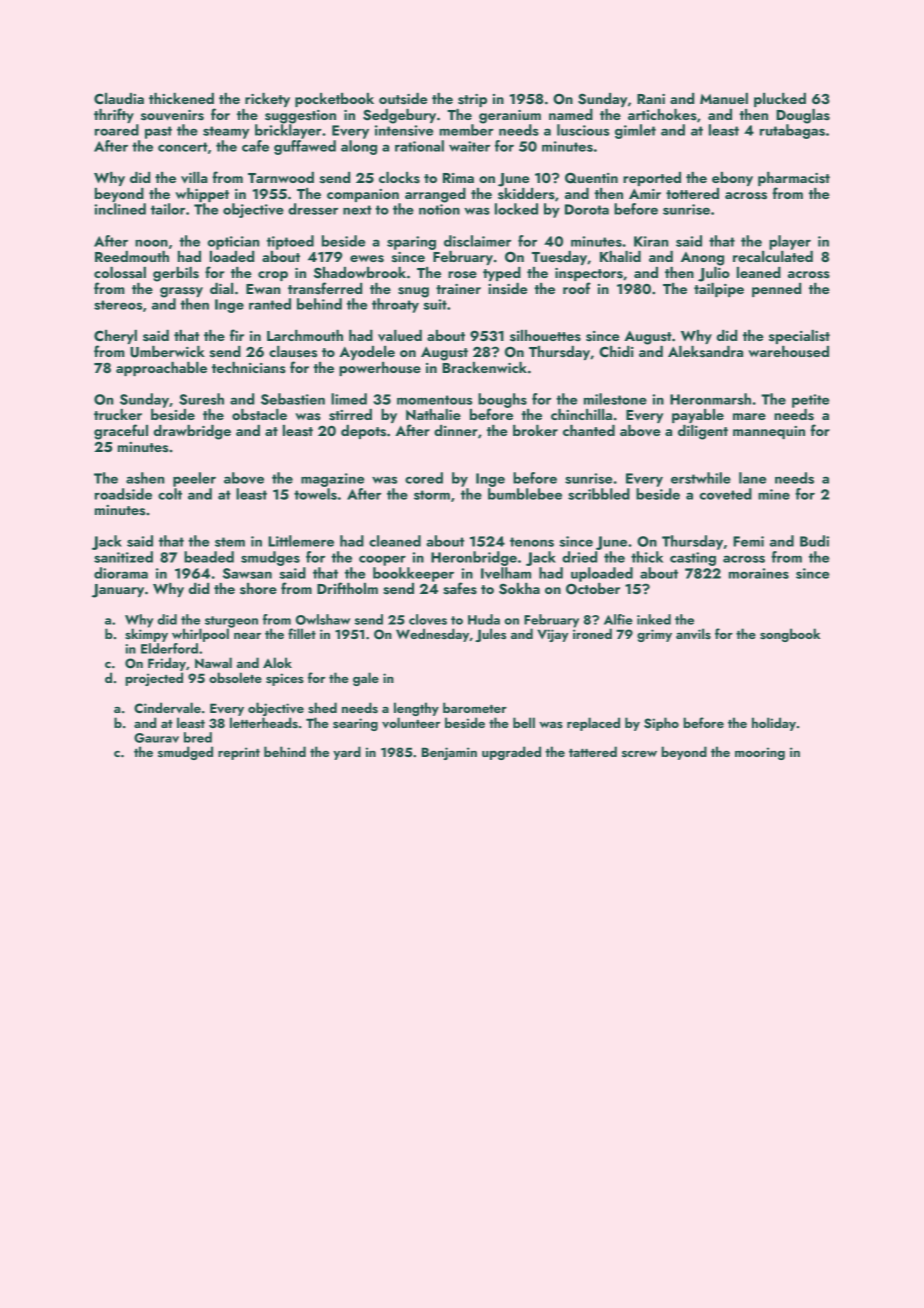  I want to click on waiter, so click(469, 146).
